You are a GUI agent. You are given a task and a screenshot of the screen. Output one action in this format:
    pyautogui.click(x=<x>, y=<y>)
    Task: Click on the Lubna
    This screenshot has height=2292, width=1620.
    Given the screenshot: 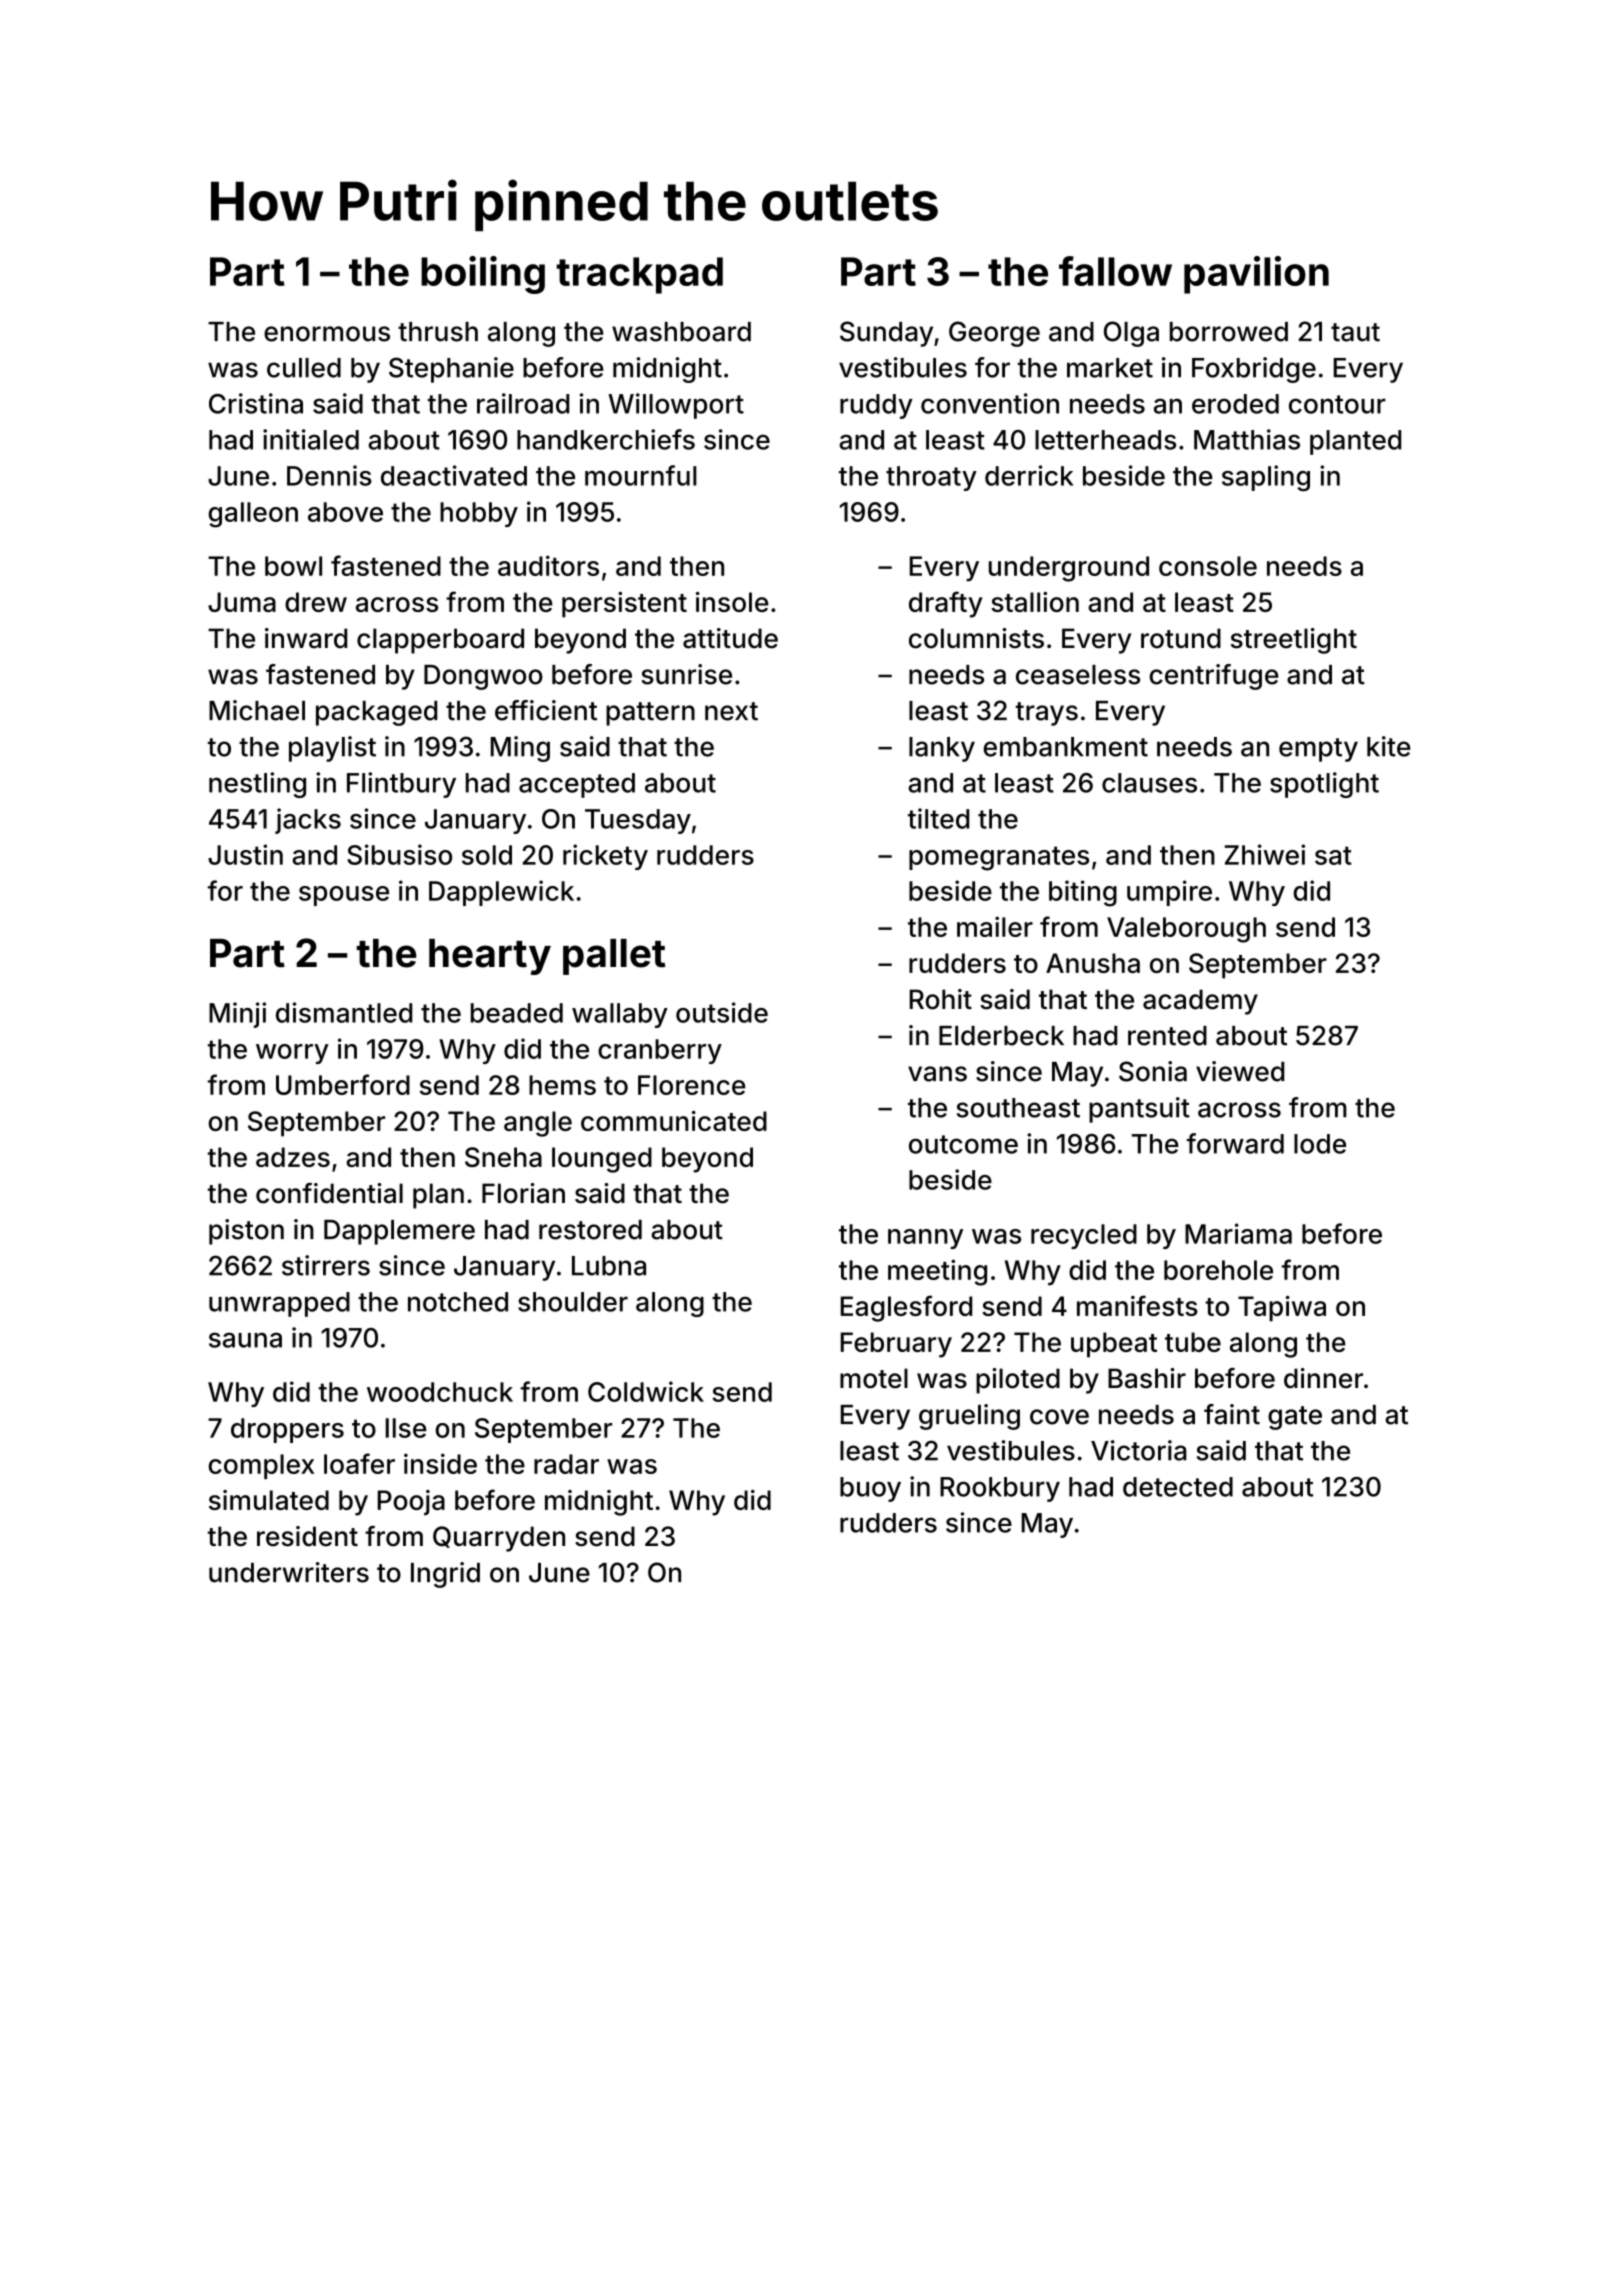 What is the action you would take?
    pyautogui.click(x=609, y=1266)
